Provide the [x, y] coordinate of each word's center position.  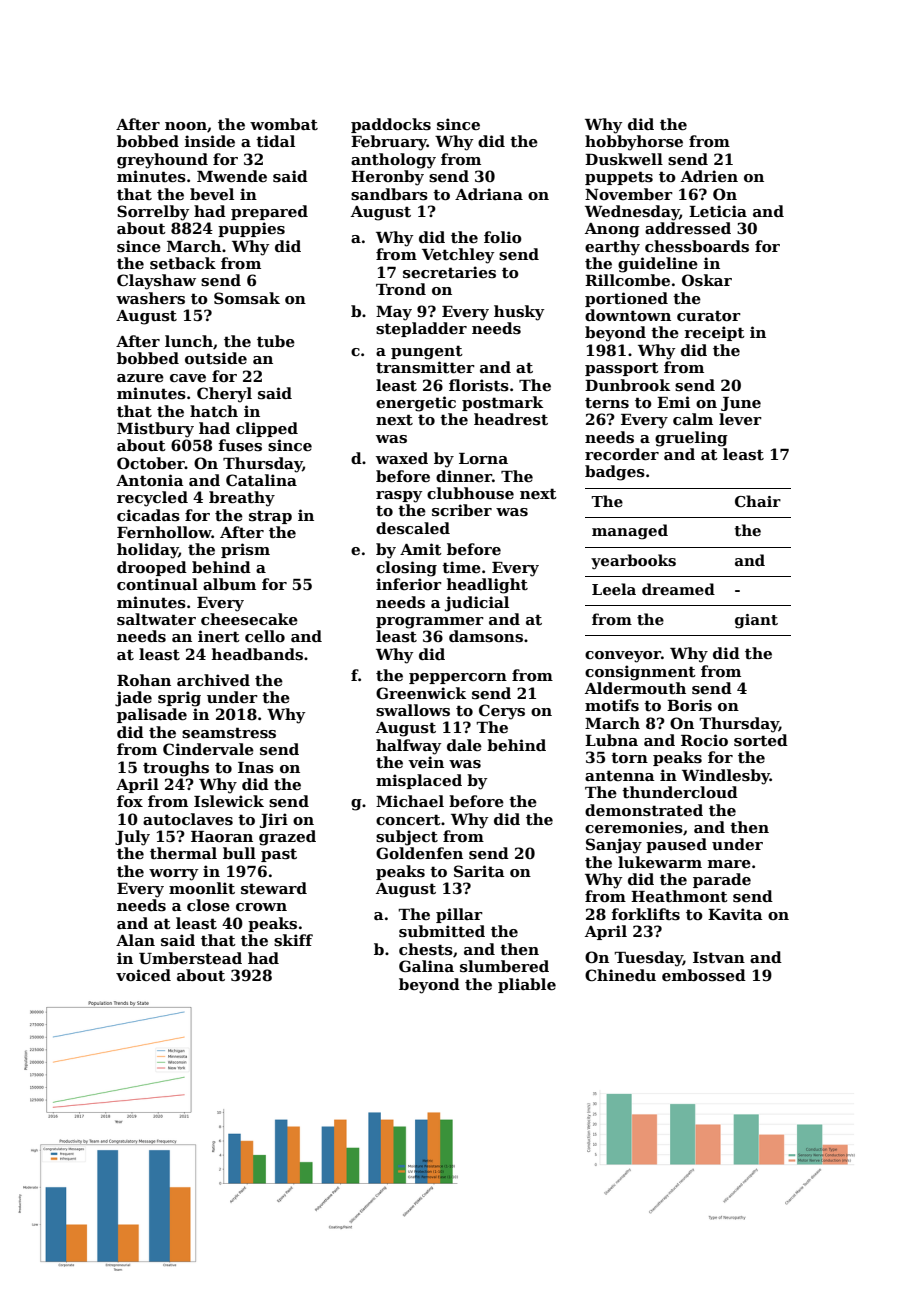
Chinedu [620, 975]
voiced [143, 975]
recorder [622, 454]
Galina [426, 966]
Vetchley [458, 256]
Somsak [247, 298]
